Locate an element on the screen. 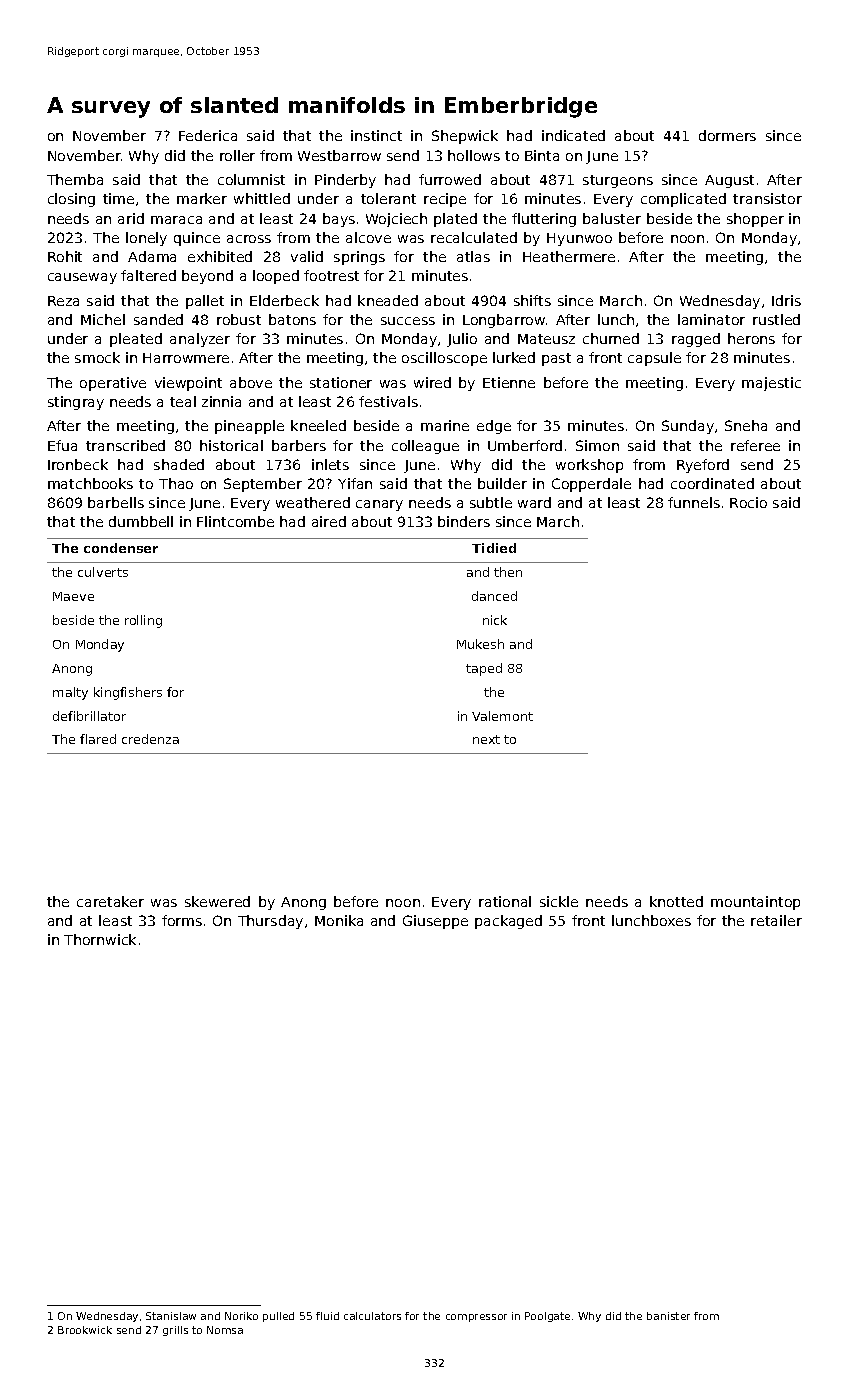 This screenshot has height=1400, width=849. across is located at coordinates (249, 239).
